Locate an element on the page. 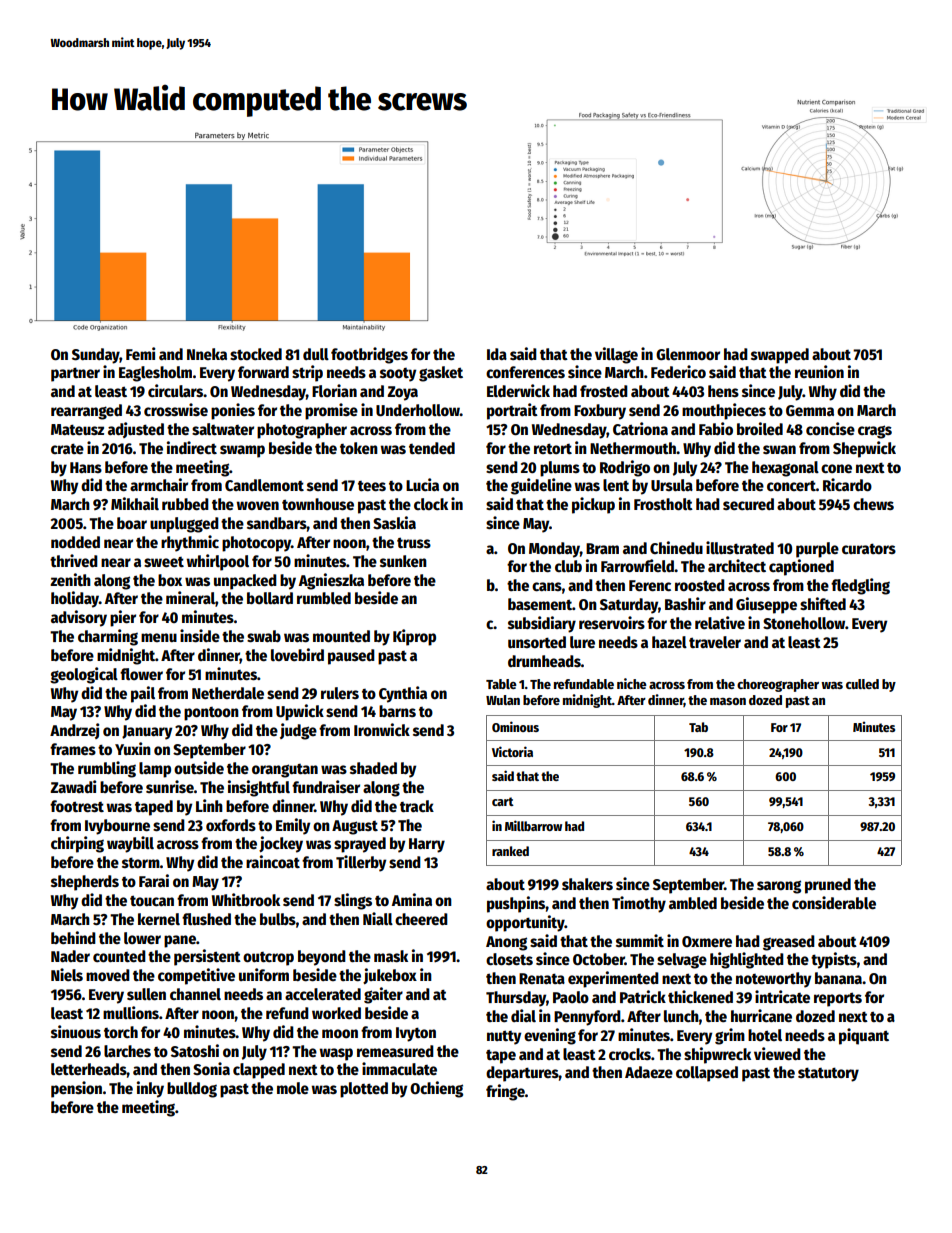  Pennyford is located at coordinates (587, 1018).
